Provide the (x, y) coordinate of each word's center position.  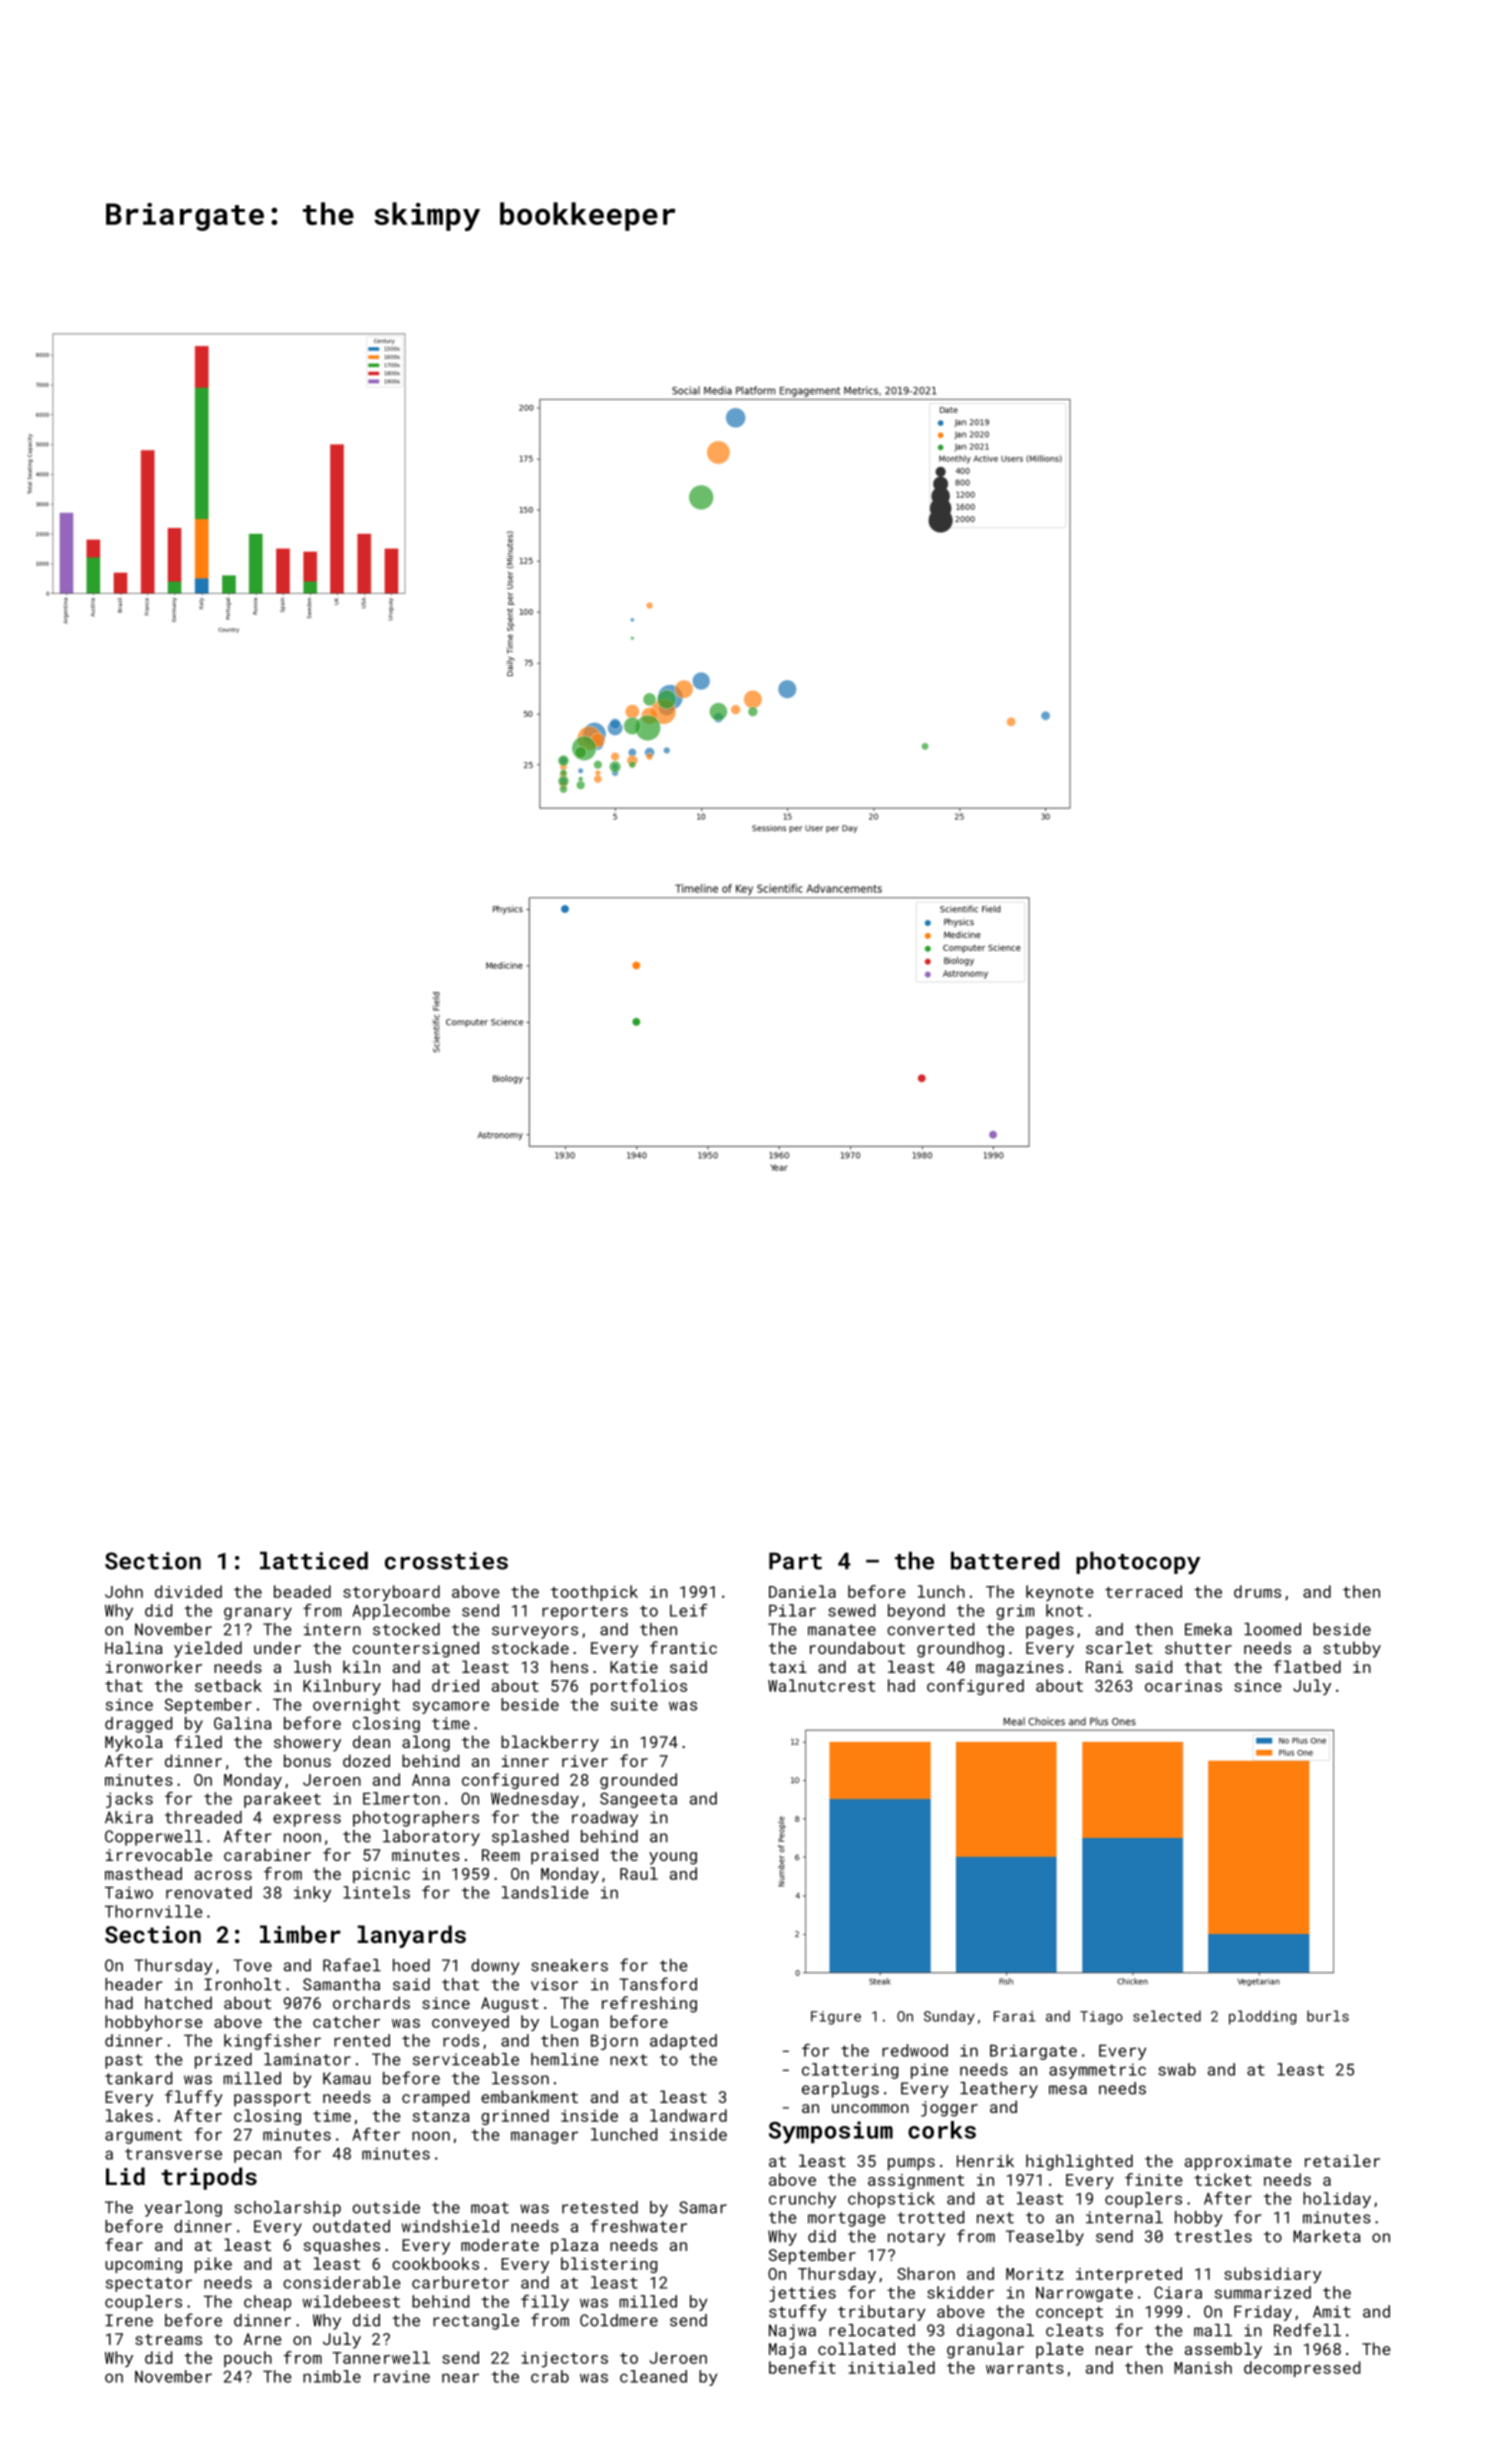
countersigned (416, 1649)
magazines (1020, 1669)
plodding (1262, 2017)
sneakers (569, 1965)
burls (1328, 2016)
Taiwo (129, 1892)
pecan (257, 2156)
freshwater (639, 2226)
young (673, 1858)
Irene (129, 2320)
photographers (416, 1819)
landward (688, 2115)
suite (634, 1704)
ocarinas (1183, 1686)
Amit (1332, 2311)
